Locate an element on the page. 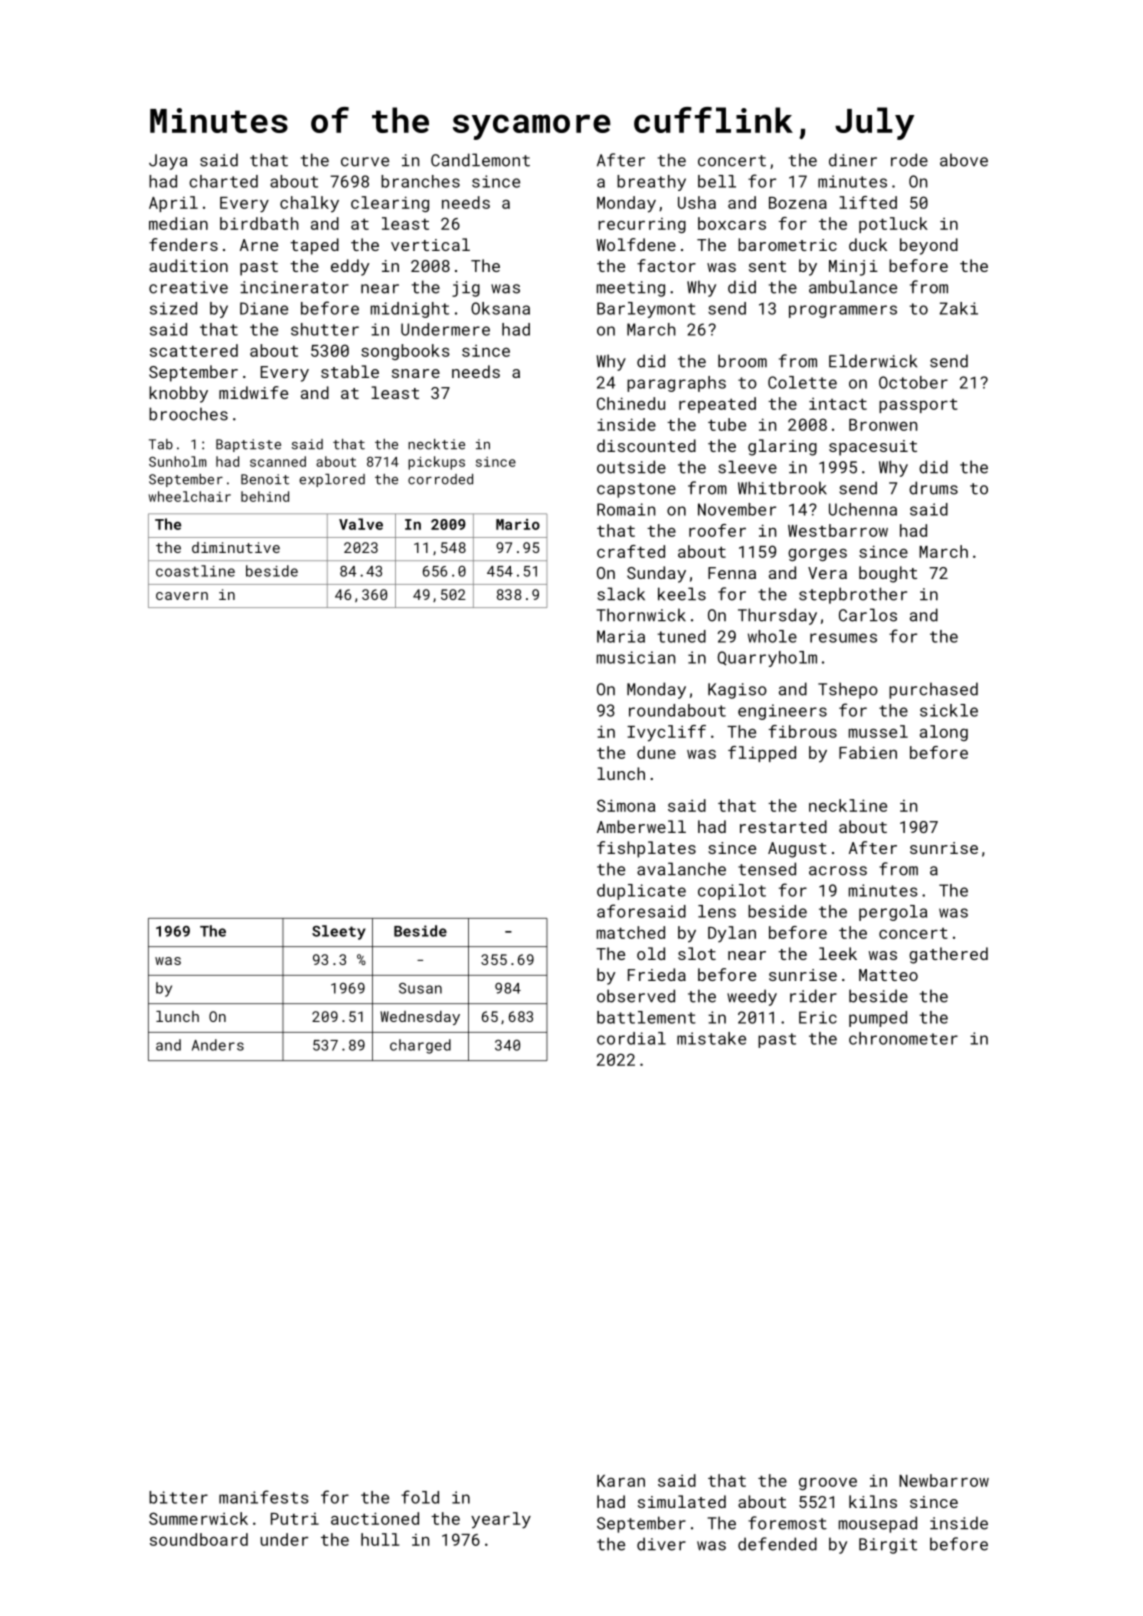  yearly is located at coordinates (501, 1520).
